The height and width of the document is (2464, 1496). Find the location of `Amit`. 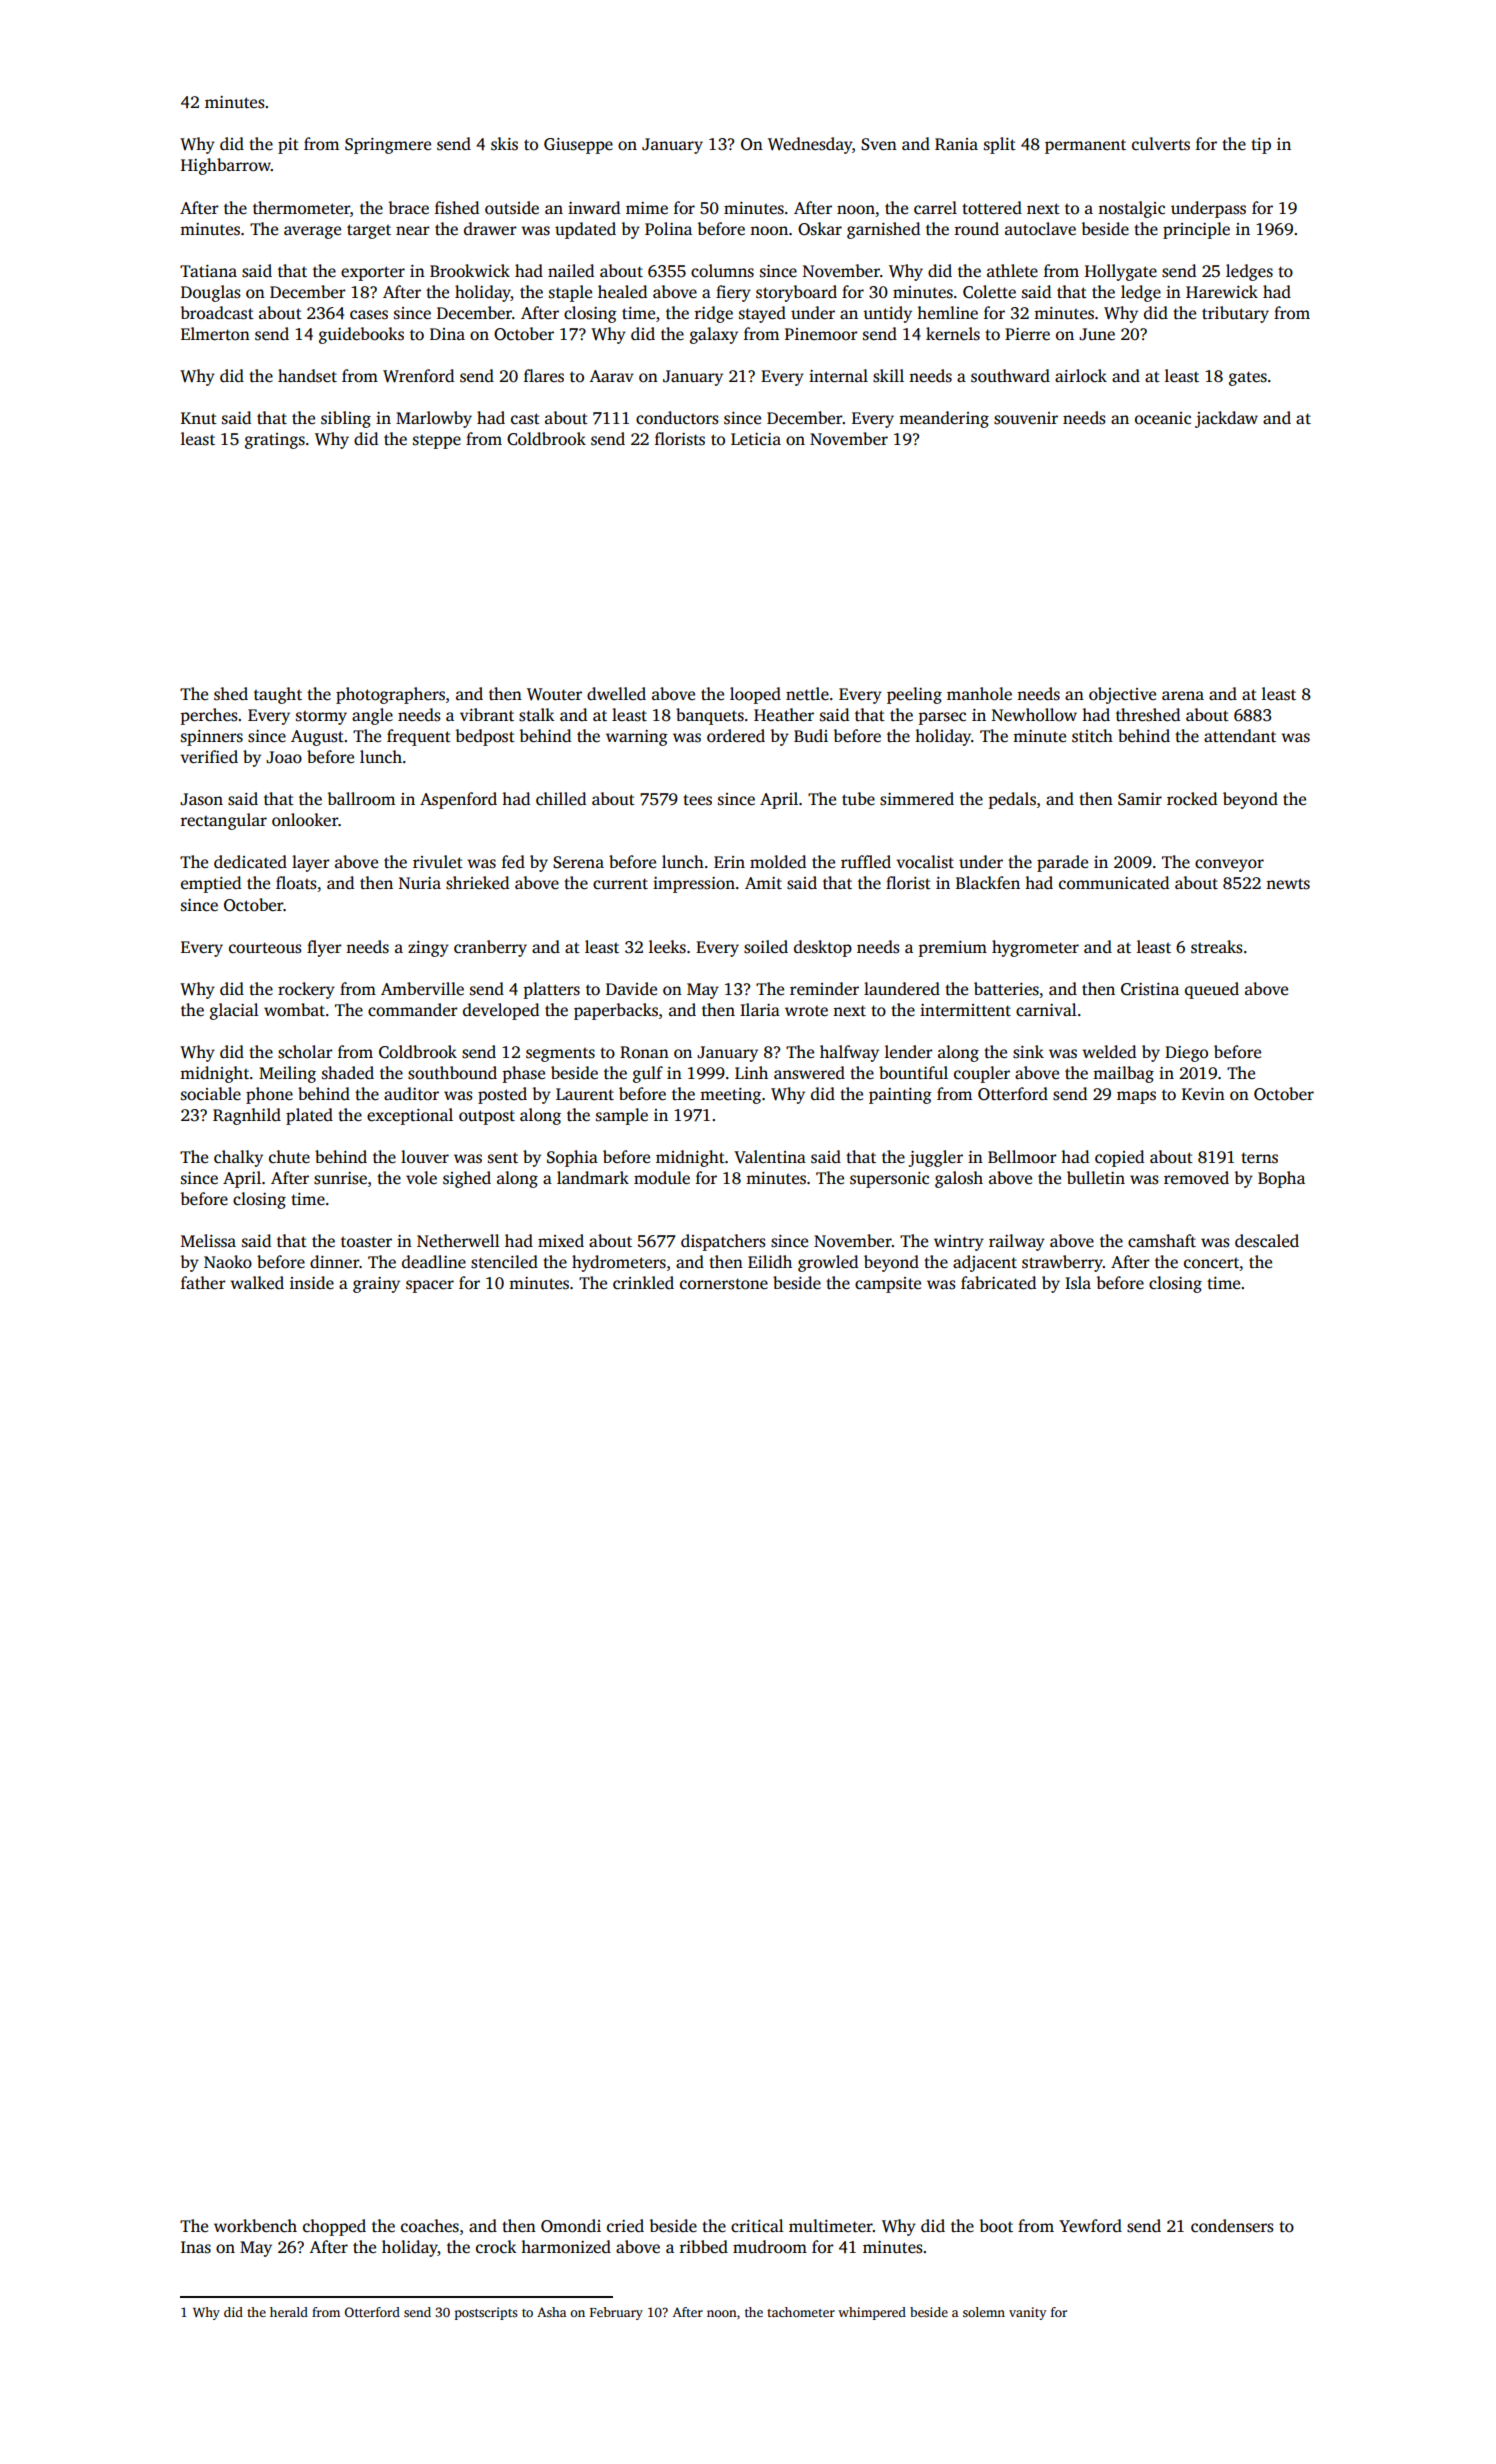

Amit is located at coordinates (763, 883).
